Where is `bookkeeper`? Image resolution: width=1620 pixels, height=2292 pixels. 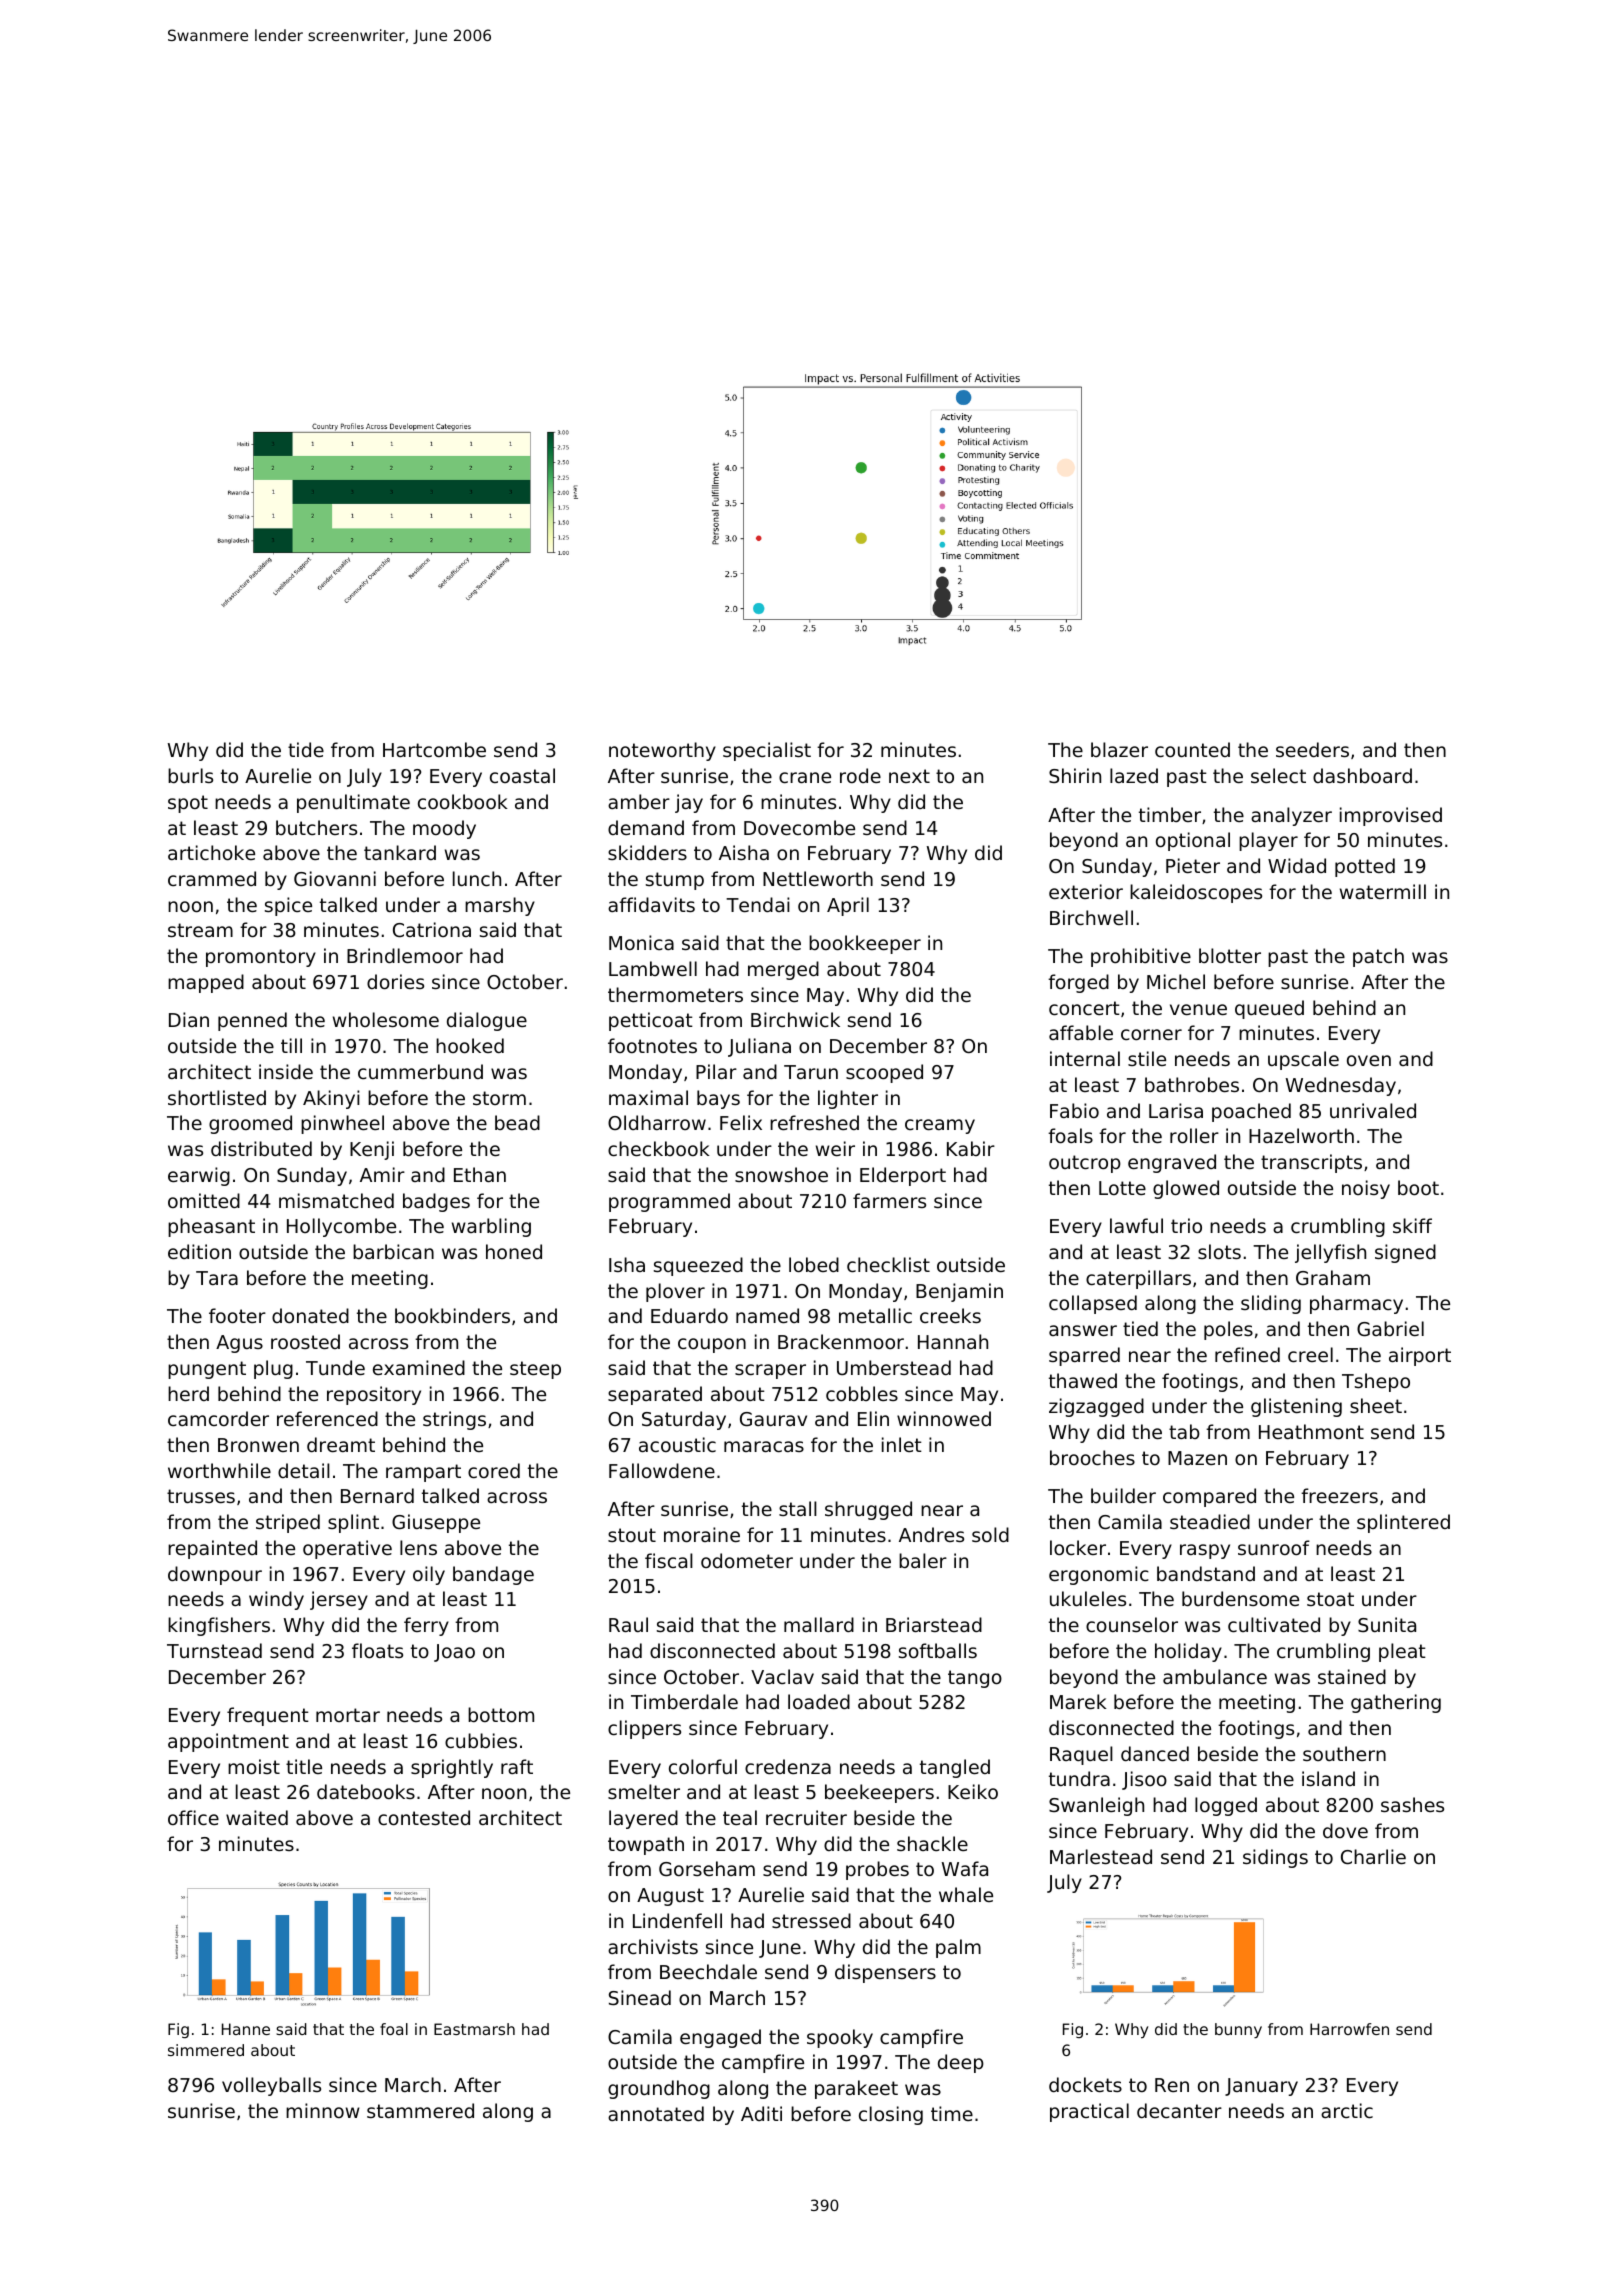
bookkeeper is located at coordinates (865, 944).
